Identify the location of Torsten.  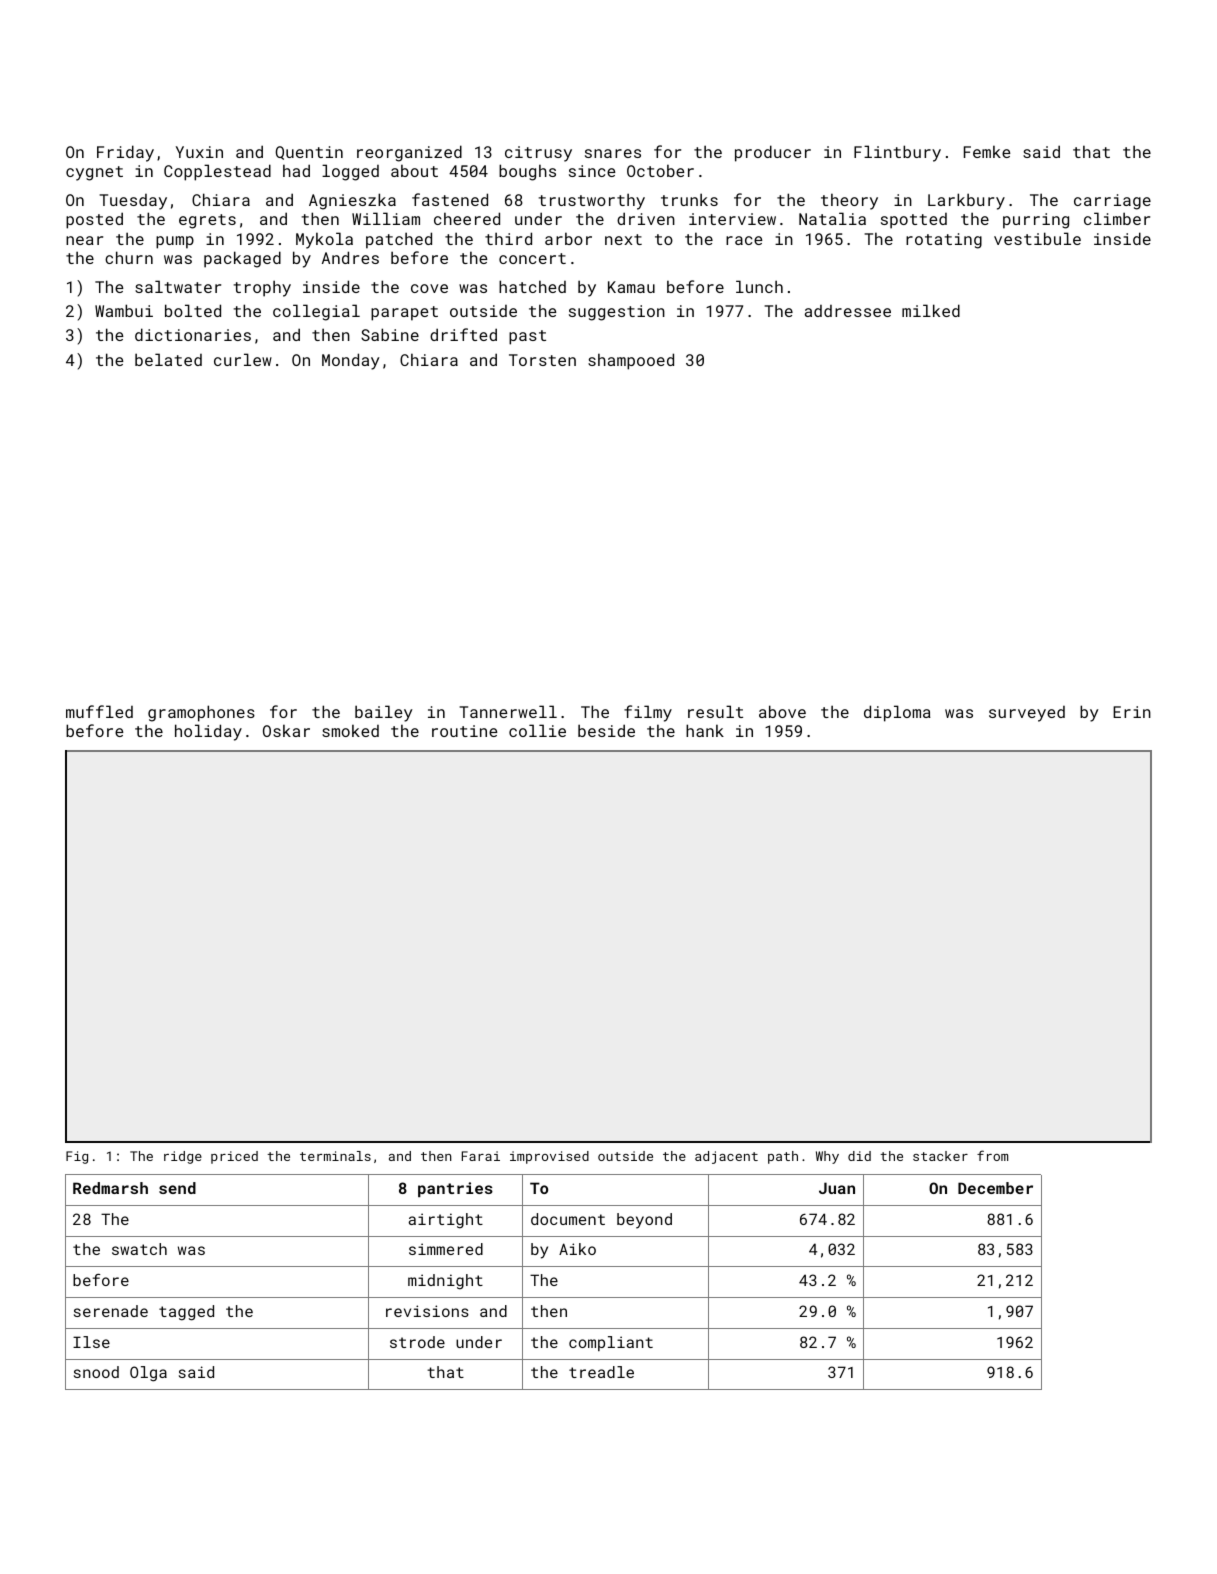
(542, 360).
